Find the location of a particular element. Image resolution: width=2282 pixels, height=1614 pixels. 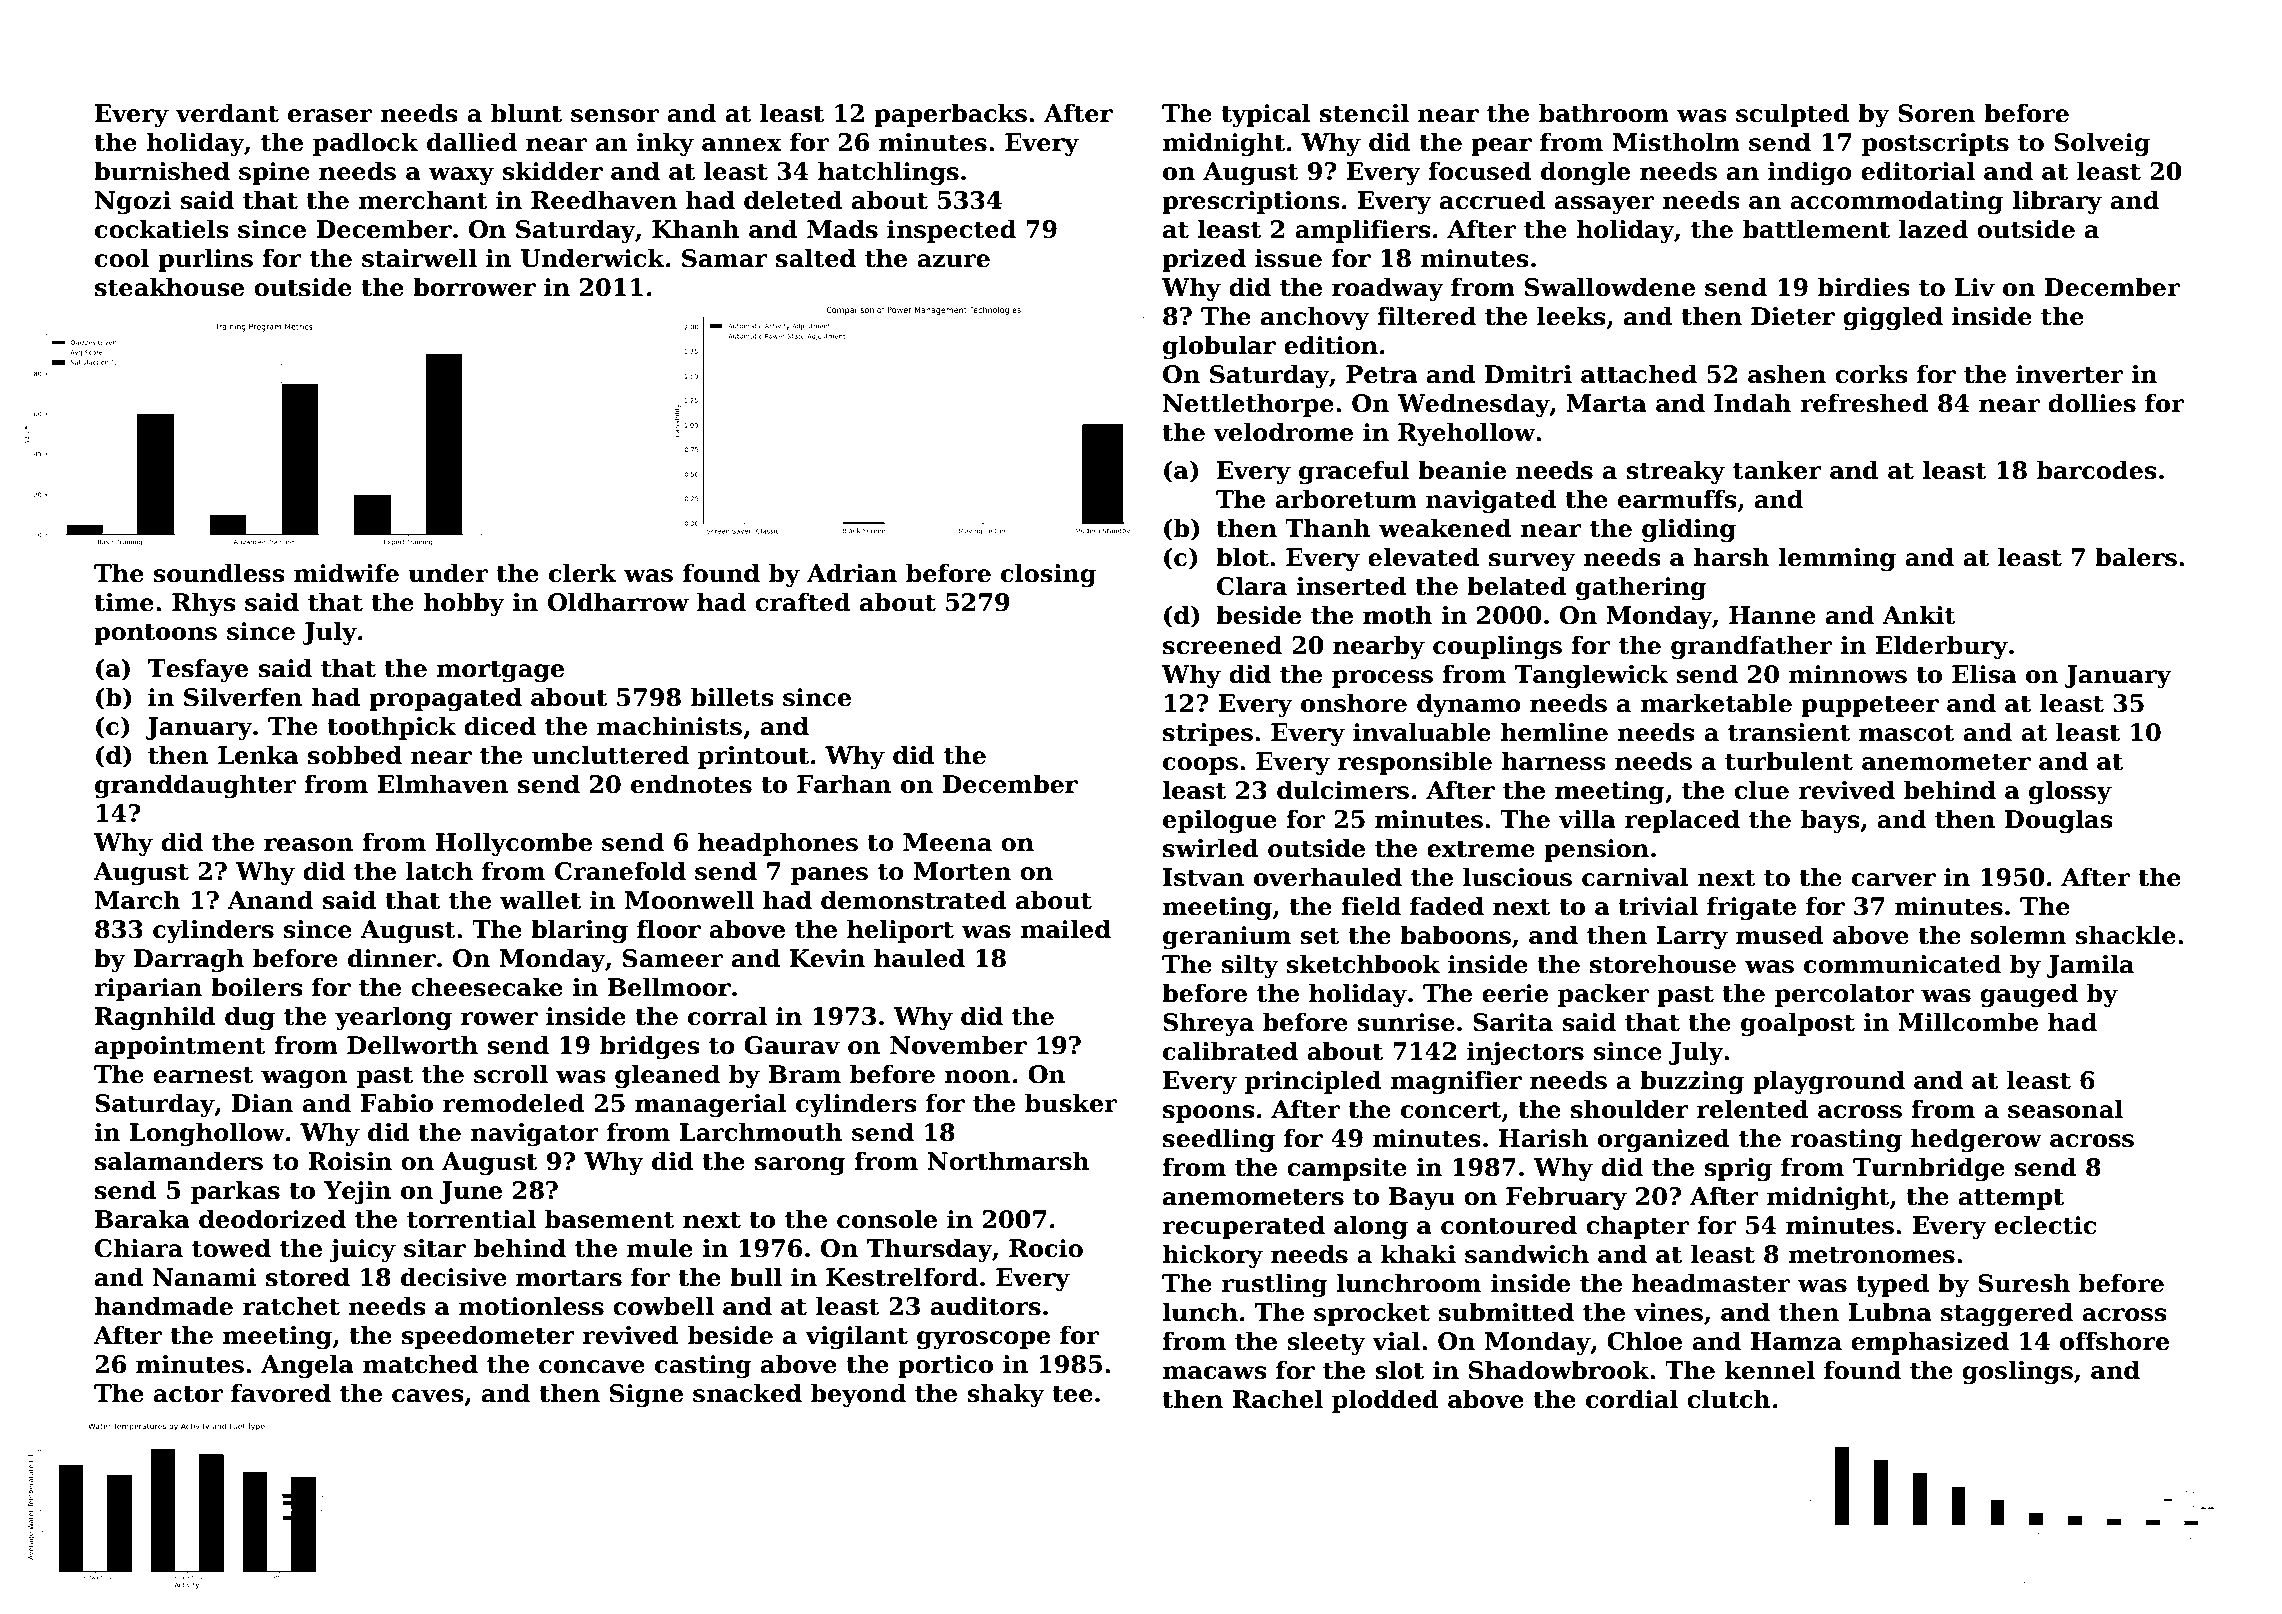

Dian is located at coordinates (262, 1103).
